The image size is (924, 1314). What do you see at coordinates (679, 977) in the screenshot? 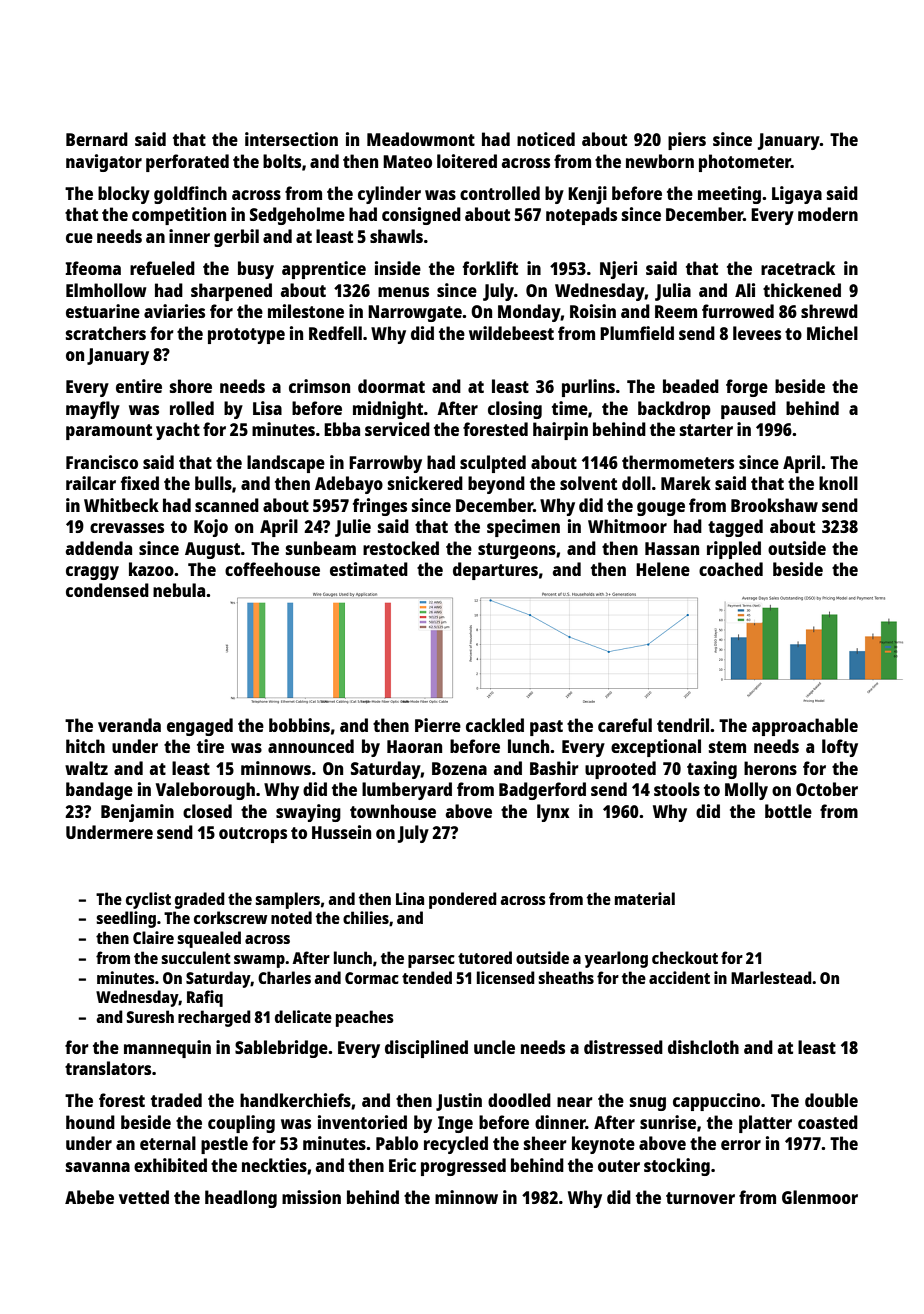
I see `accident` at bounding box center [679, 977].
